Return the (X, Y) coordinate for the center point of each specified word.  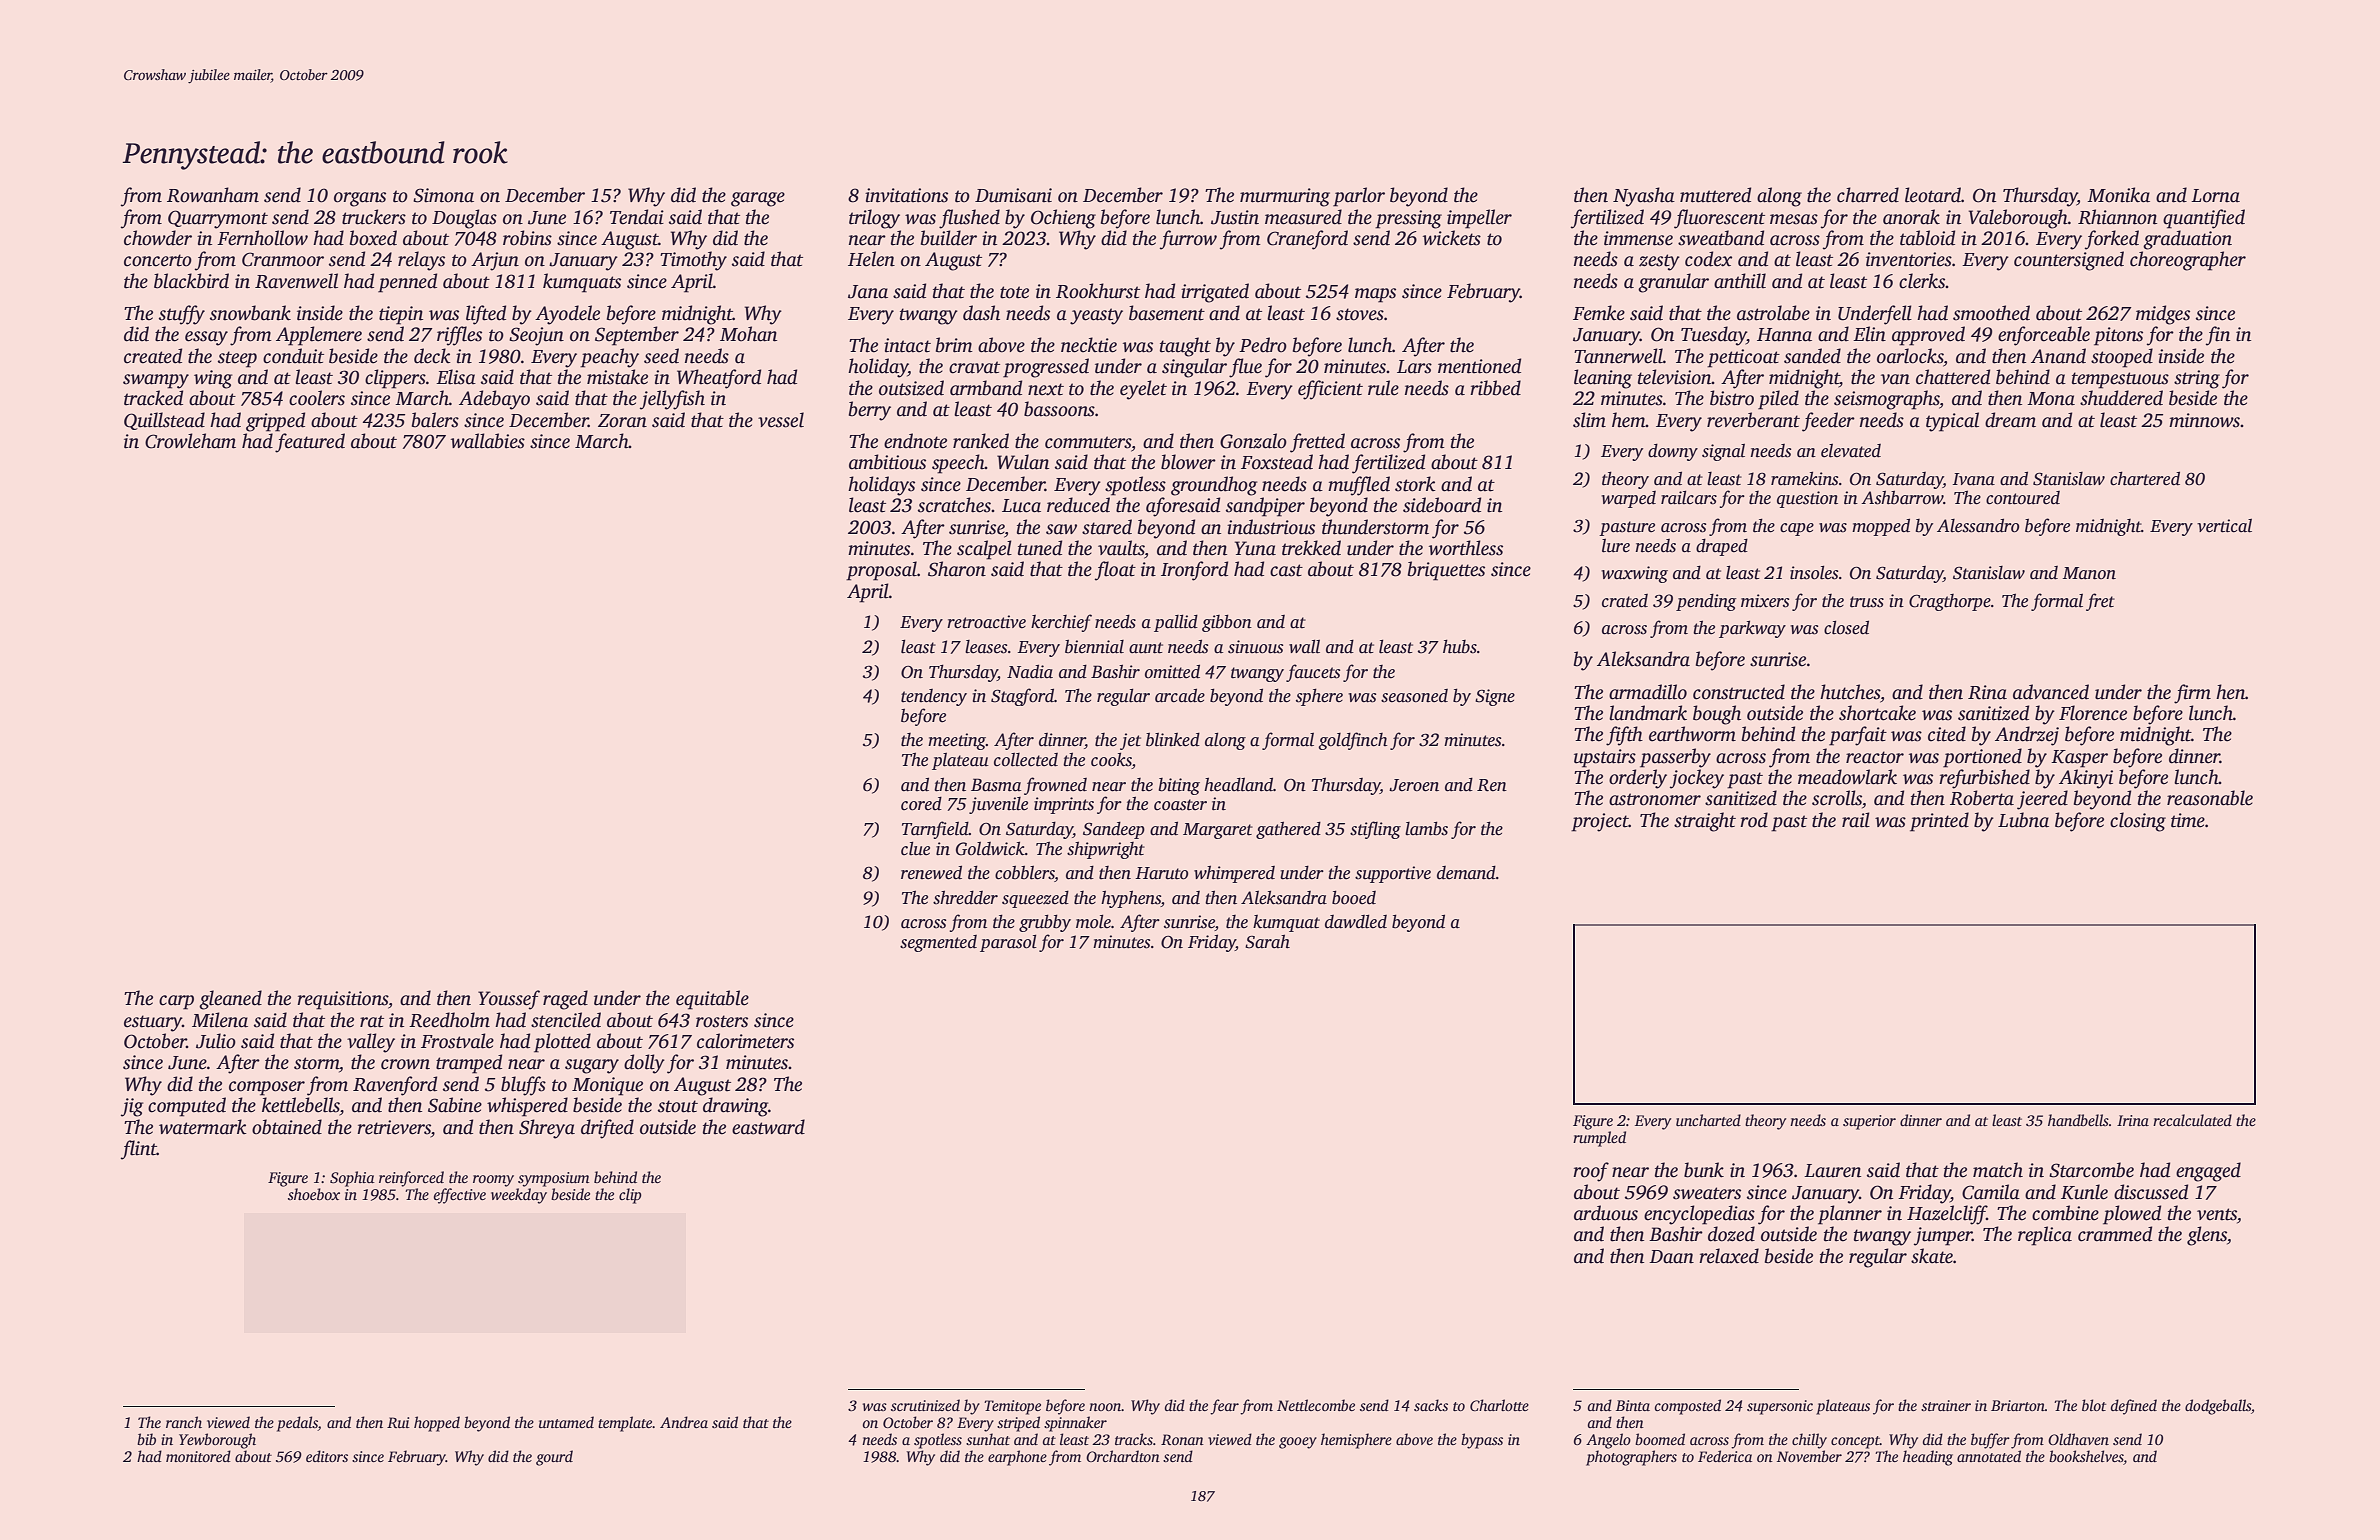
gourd (554, 1458)
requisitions (342, 1000)
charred (1868, 195)
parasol (1008, 943)
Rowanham (213, 195)
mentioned (1479, 366)
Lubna (2023, 820)
